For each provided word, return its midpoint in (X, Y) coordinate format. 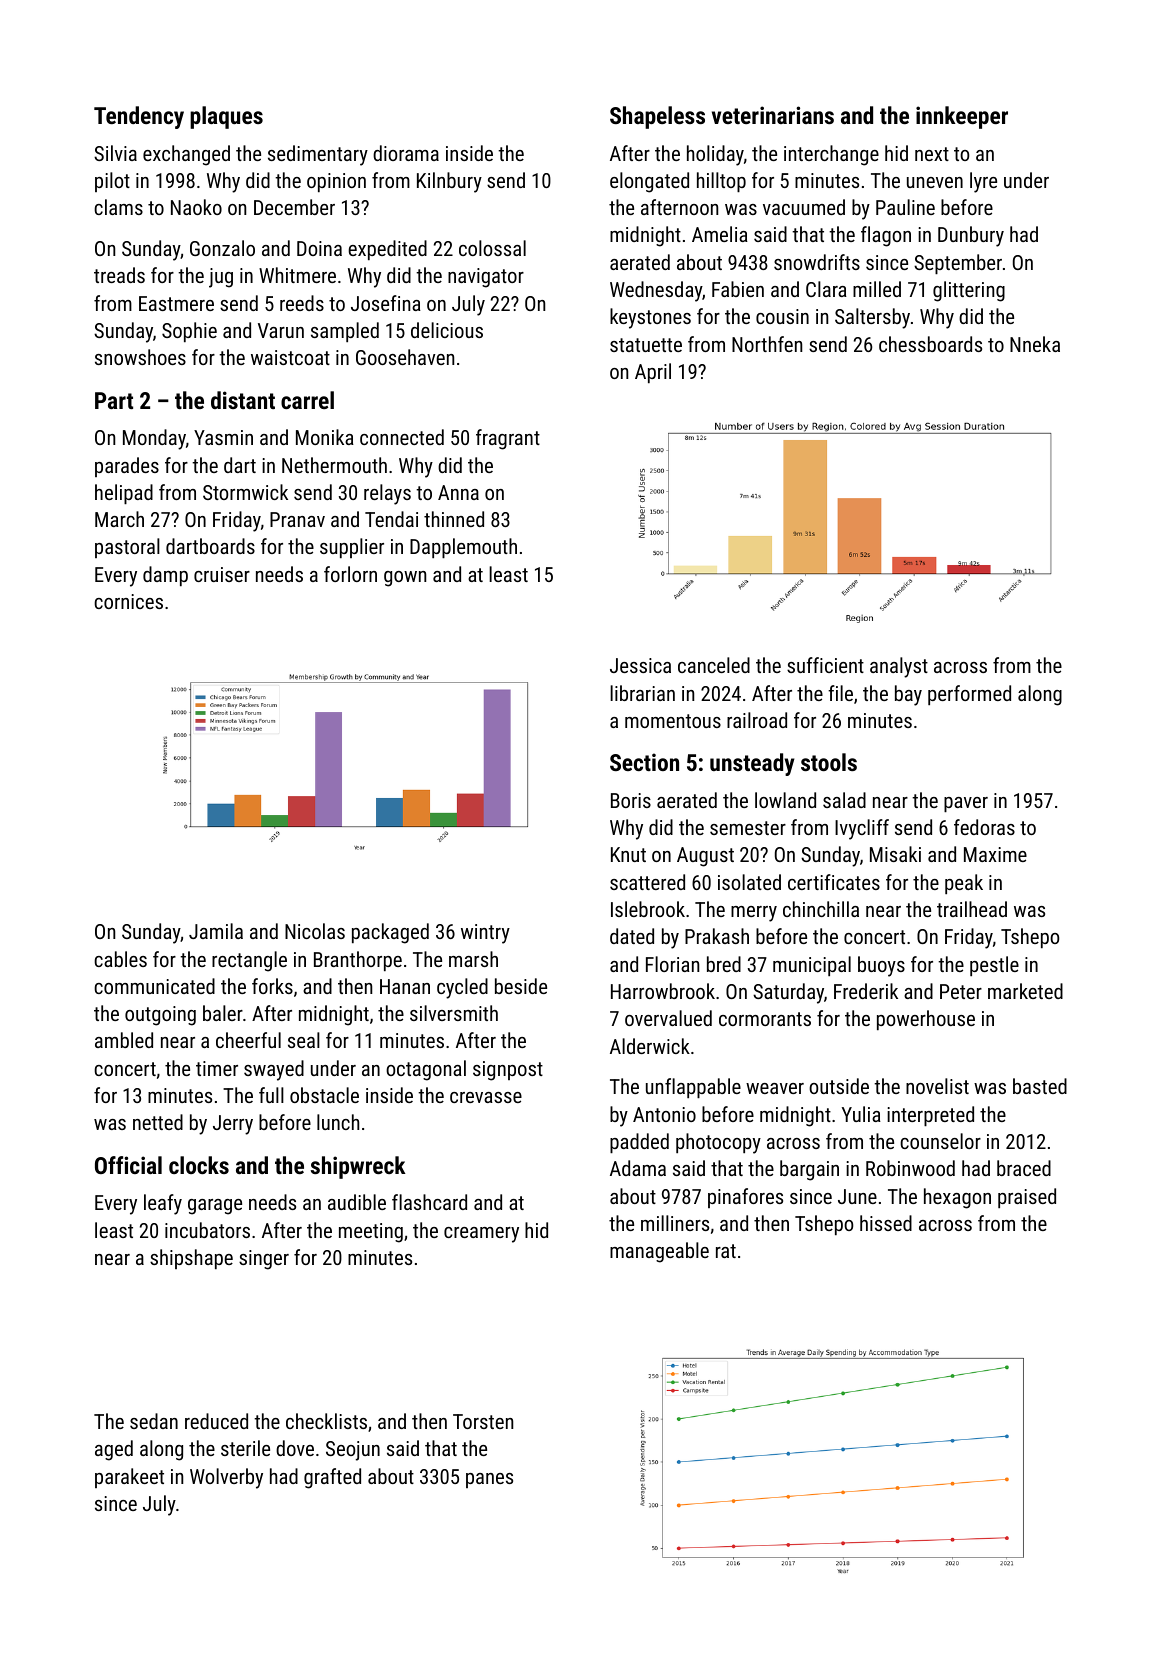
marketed (1025, 991)
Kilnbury (449, 182)
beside (521, 986)
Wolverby (226, 1478)
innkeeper (962, 117)
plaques (226, 117)
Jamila (216, 931)
